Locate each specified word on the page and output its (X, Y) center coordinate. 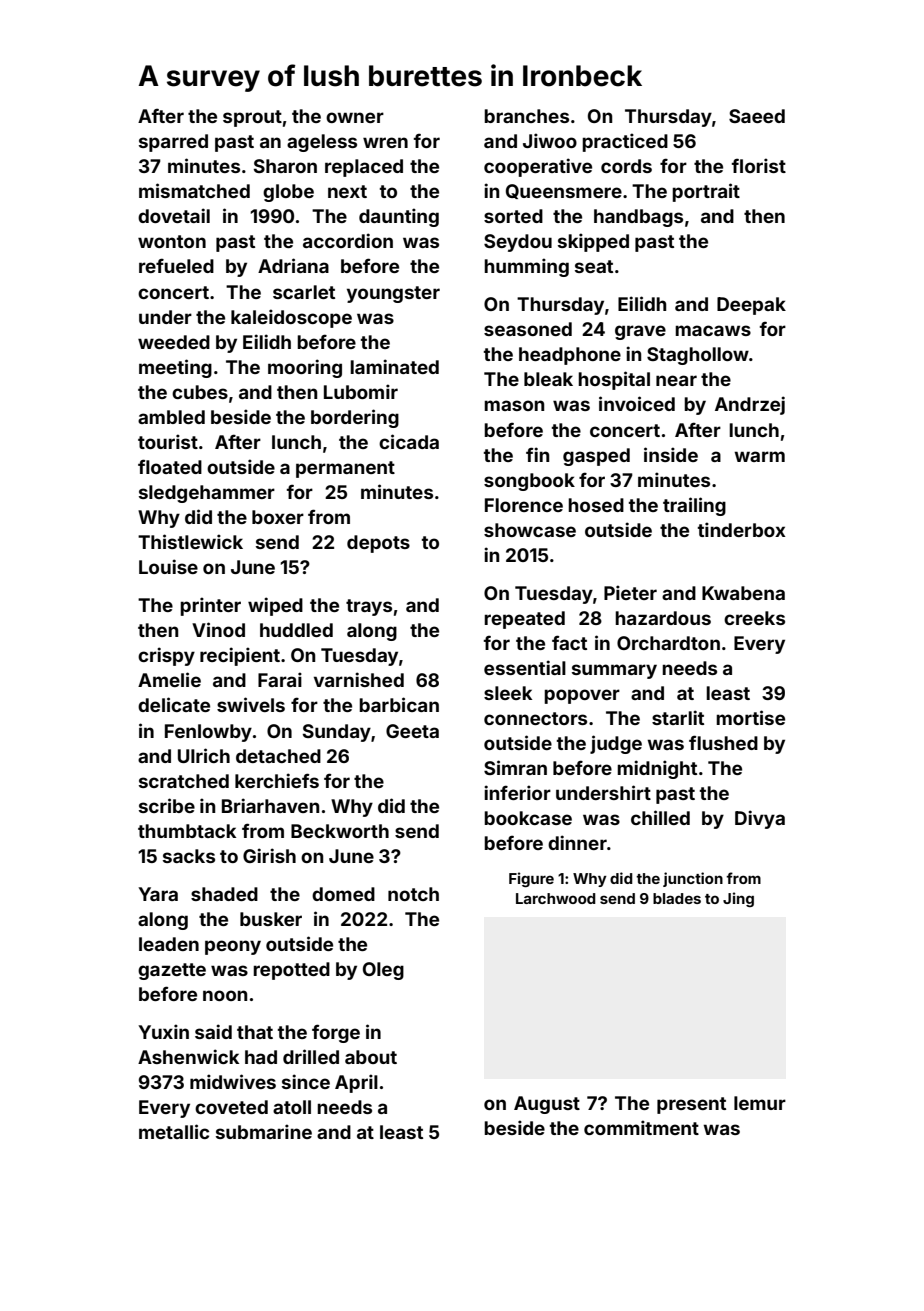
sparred (173, 143)
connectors (535, 718)
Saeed (757, 116)
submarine (264, 1131)
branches (526, 116)
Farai (280, 679)
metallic (174, 1131)
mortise (750, 717)
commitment (641, 1127)
